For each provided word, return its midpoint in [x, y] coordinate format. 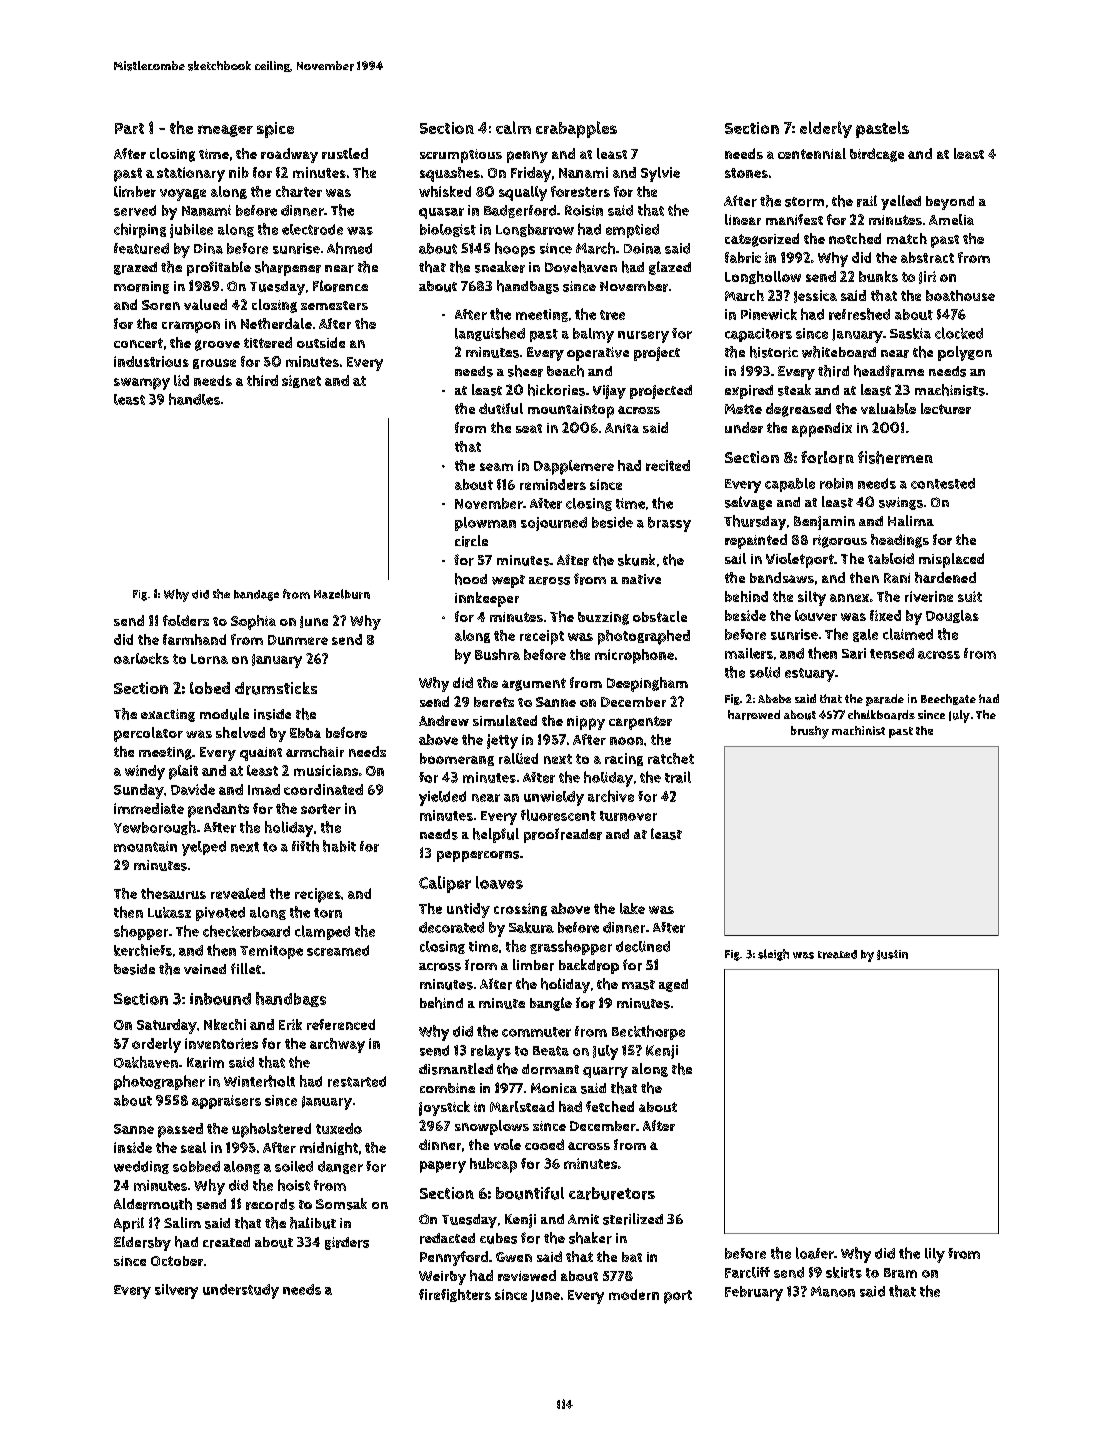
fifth [305, 846]
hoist [294, 1185]
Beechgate [948, 699]
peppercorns [478, 856]
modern [634, 1294]
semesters [334, 305]
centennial [812, 153]
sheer [525, 371]
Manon [833, 1291]
